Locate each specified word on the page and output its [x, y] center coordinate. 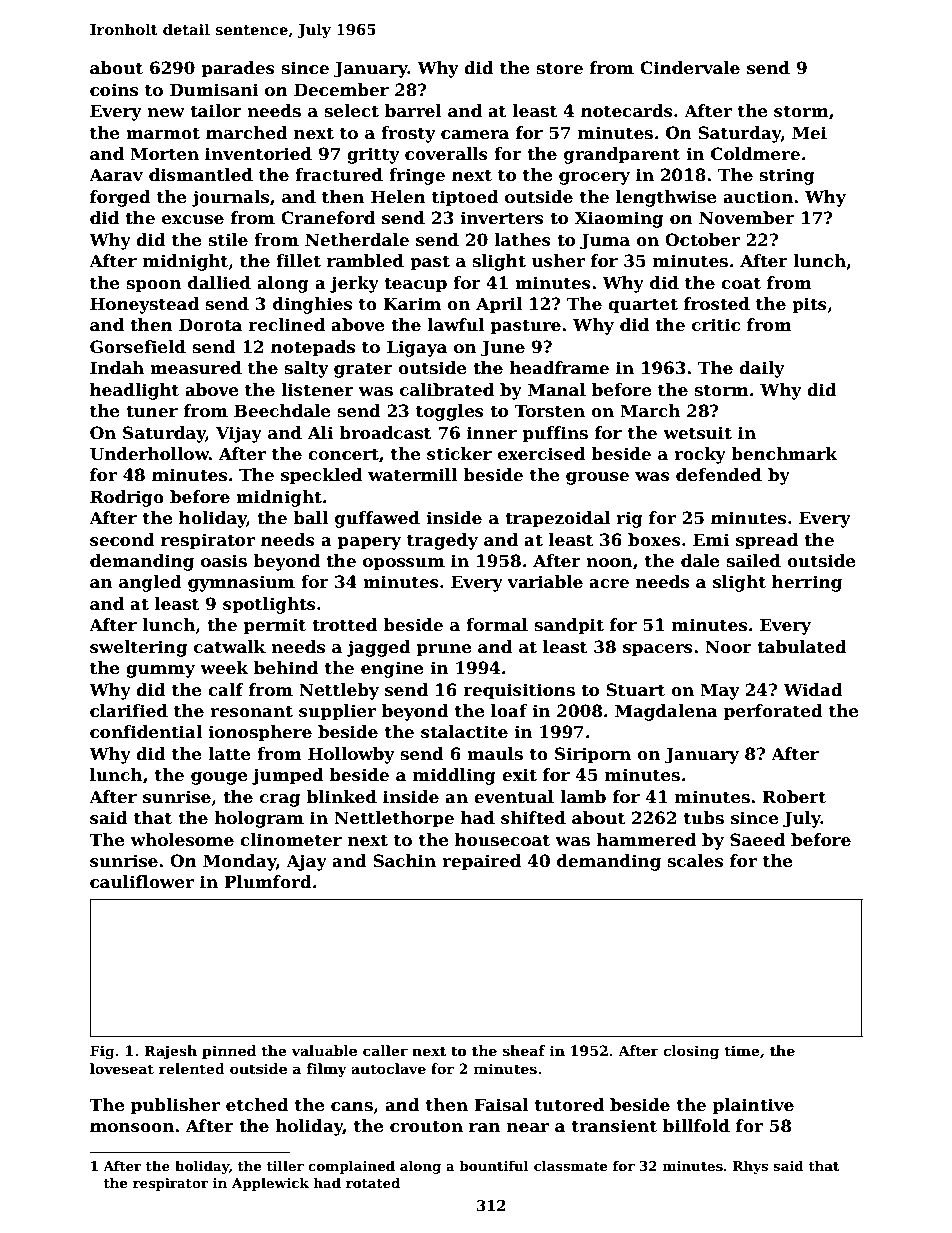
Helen [398, 197]
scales [695, 861]
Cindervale [690, 68]
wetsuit [697, 433]
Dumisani [214, 90]
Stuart [635, 690]
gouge [219, 778]
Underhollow [149, 454]
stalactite [464, 732]
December [341, 90]
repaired [481, 862]
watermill [412, 475]
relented [192, 1068]
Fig [102, 1052]
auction [758, 197]
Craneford [328, 218]
